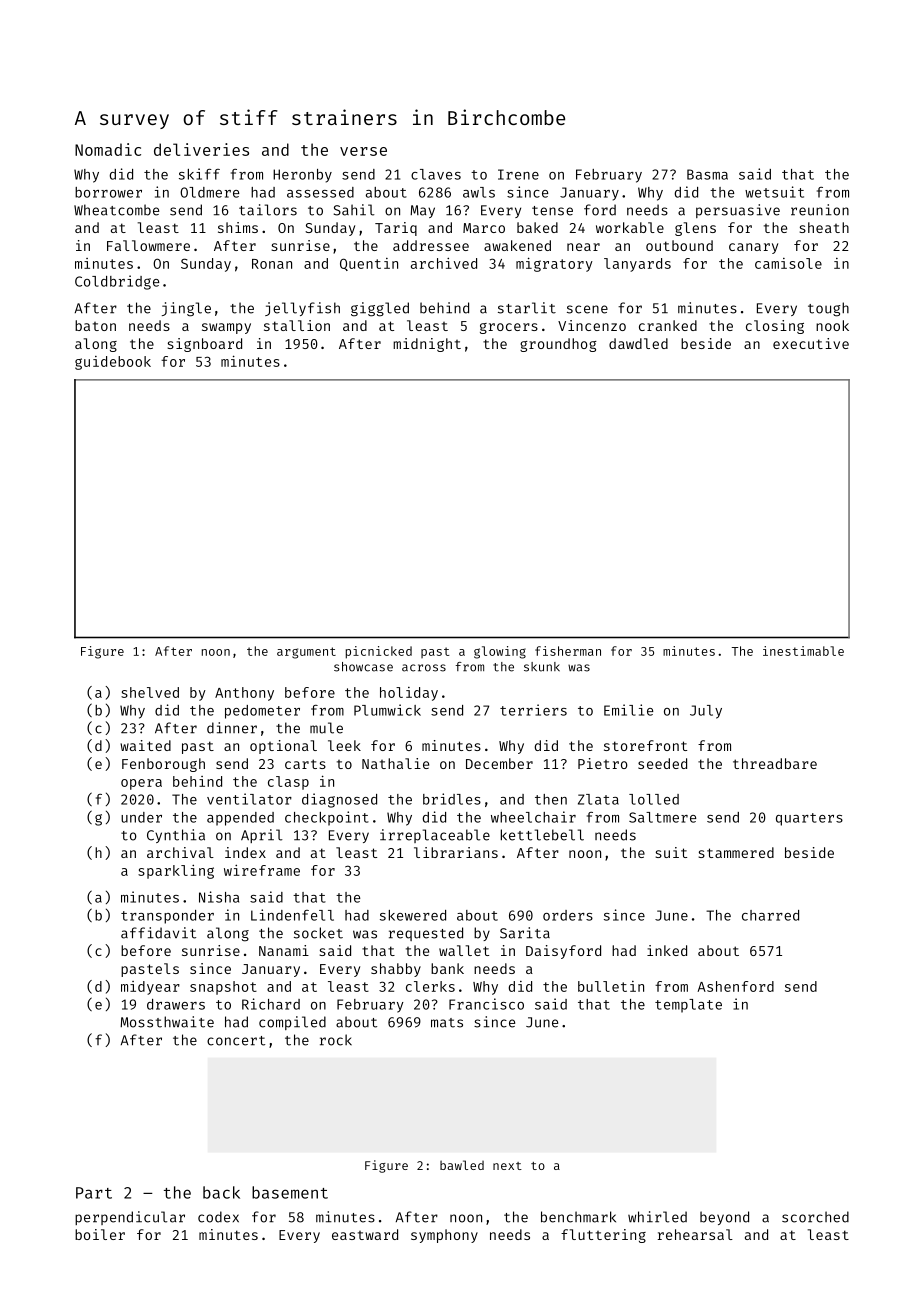 The height and width of the document is (1308, 924). What do you see at coordinates (706, 712) in the document?
I see `July` at bounding box center [706, 712].
